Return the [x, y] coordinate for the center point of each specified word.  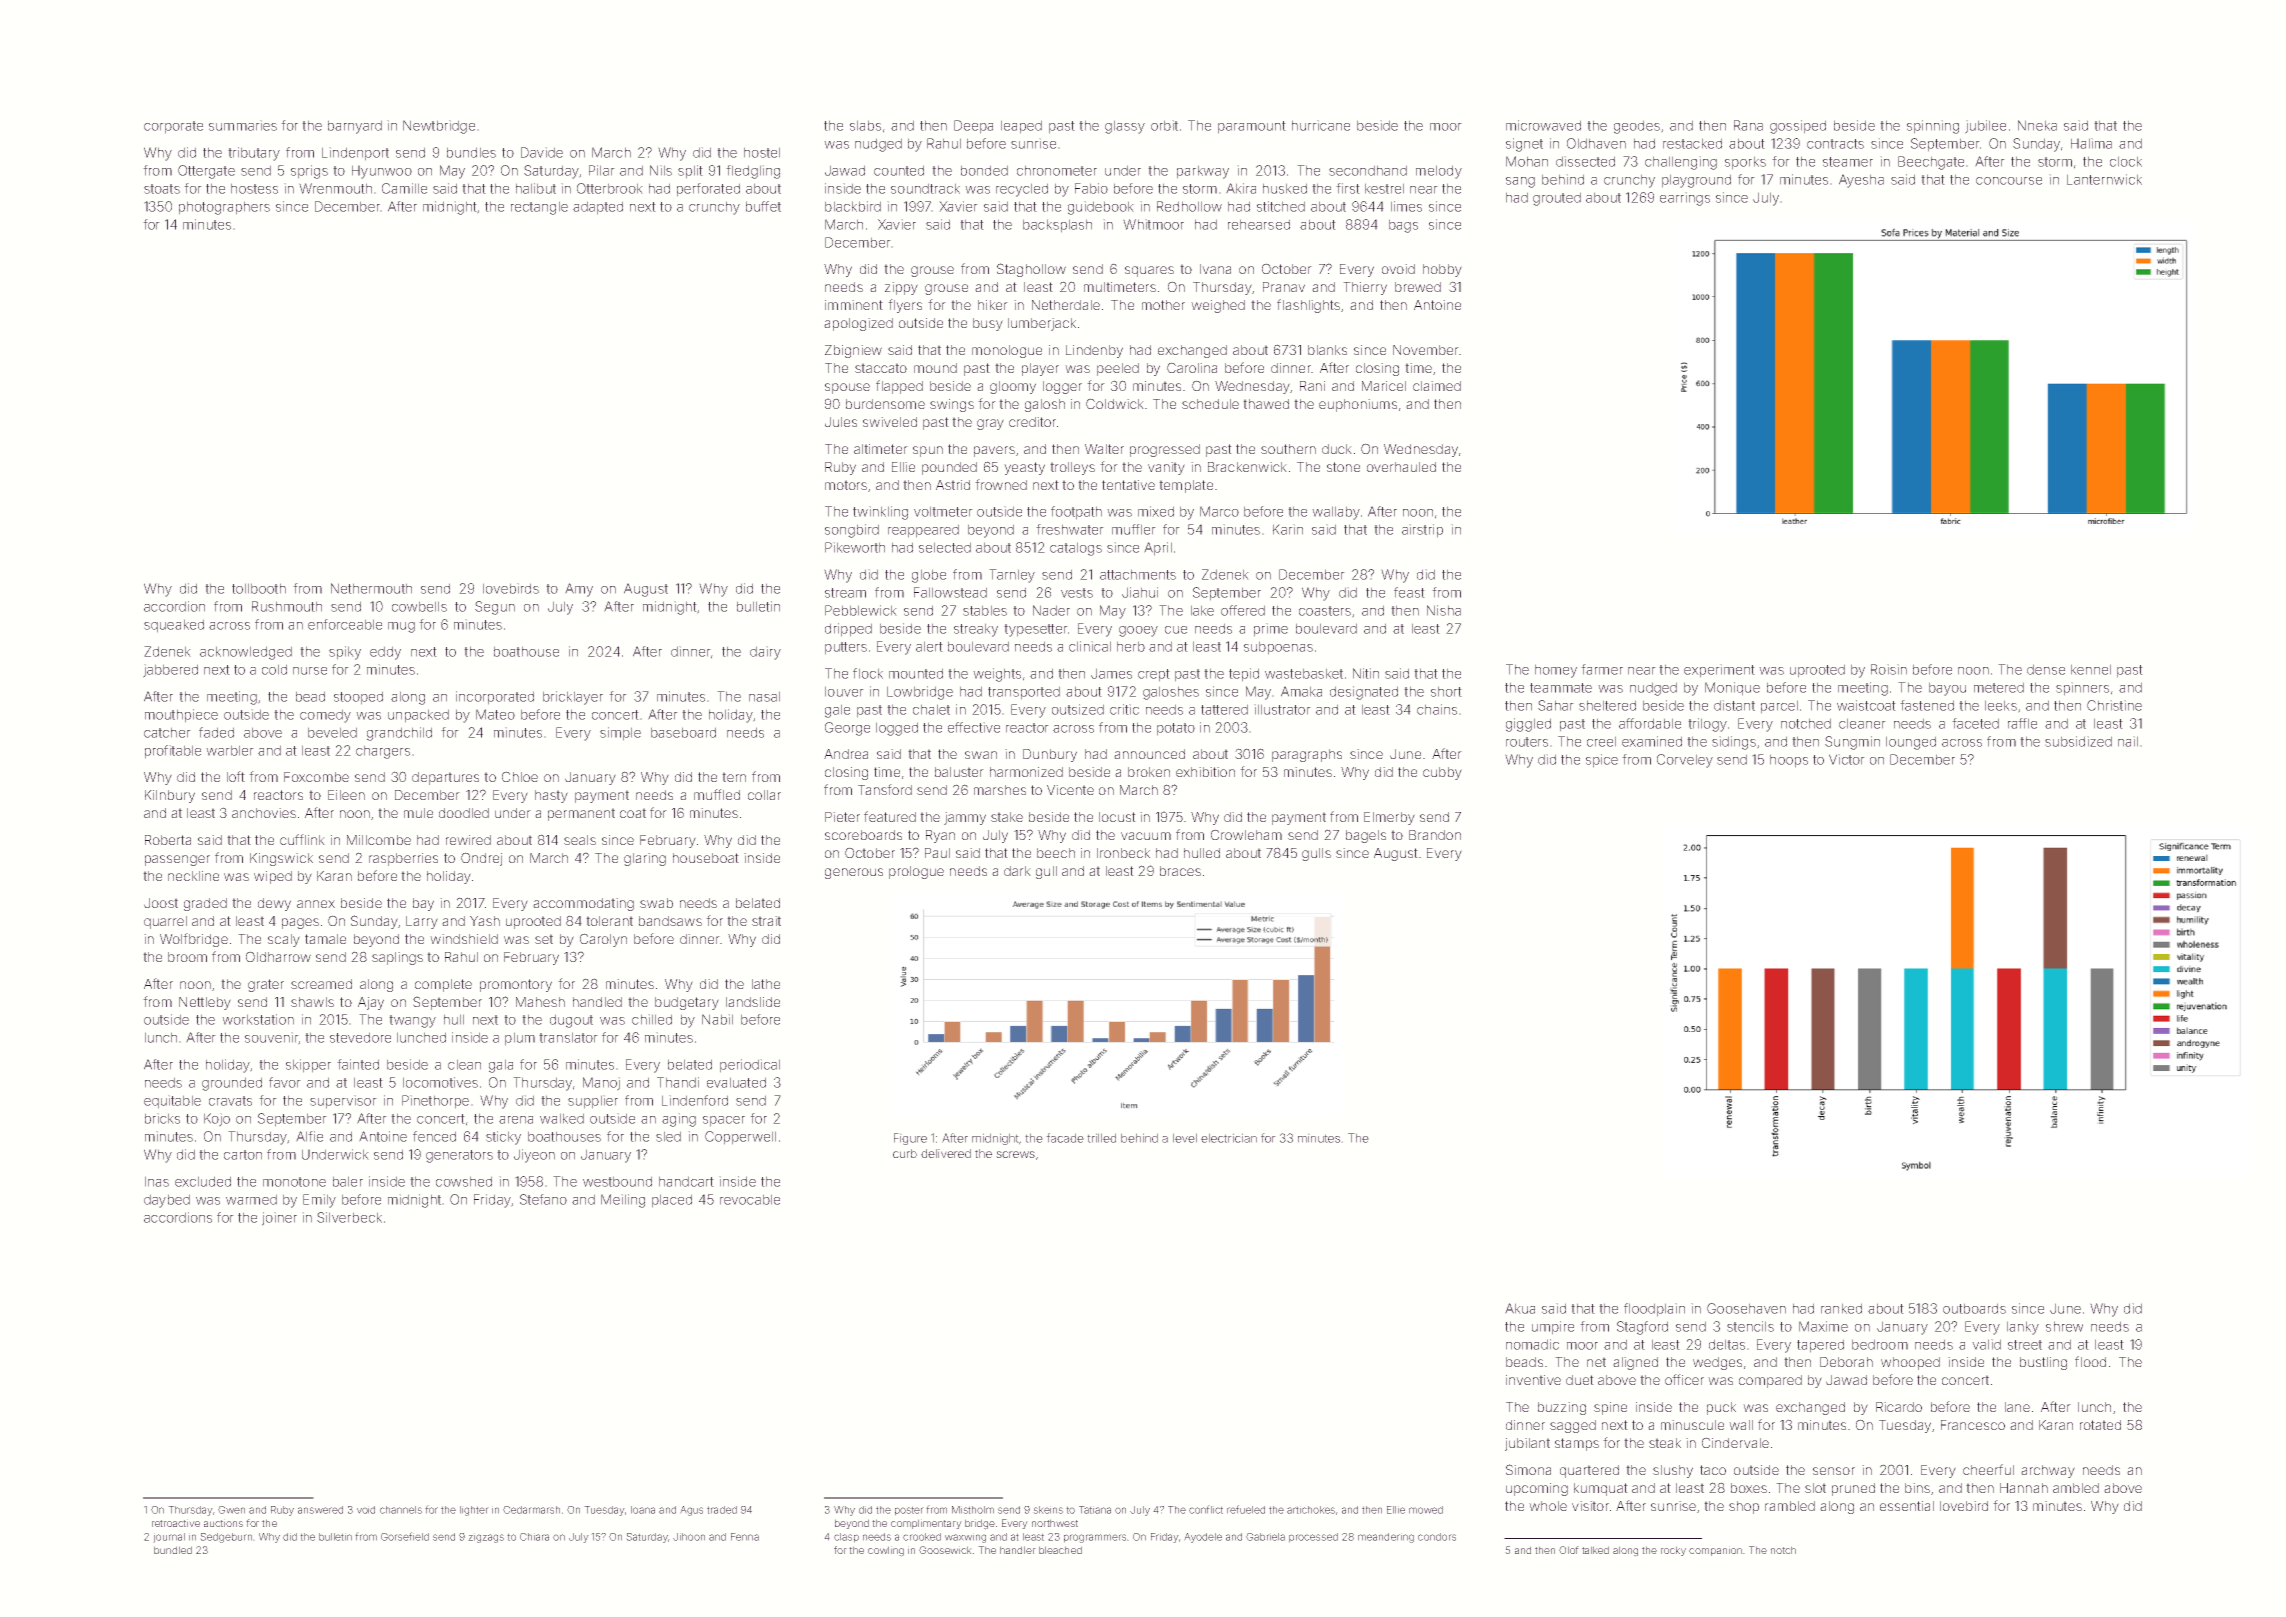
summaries [243, 125]
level [1185, 1138]
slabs [865, 125]
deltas [1727, 1344]
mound [935, 368]
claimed [1437, 386]
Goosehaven [1746, 1308]
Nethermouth [371, 588]
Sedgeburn [226, 1538]
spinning [1933, 127]
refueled [1246, 1509]
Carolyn [603, 940]
